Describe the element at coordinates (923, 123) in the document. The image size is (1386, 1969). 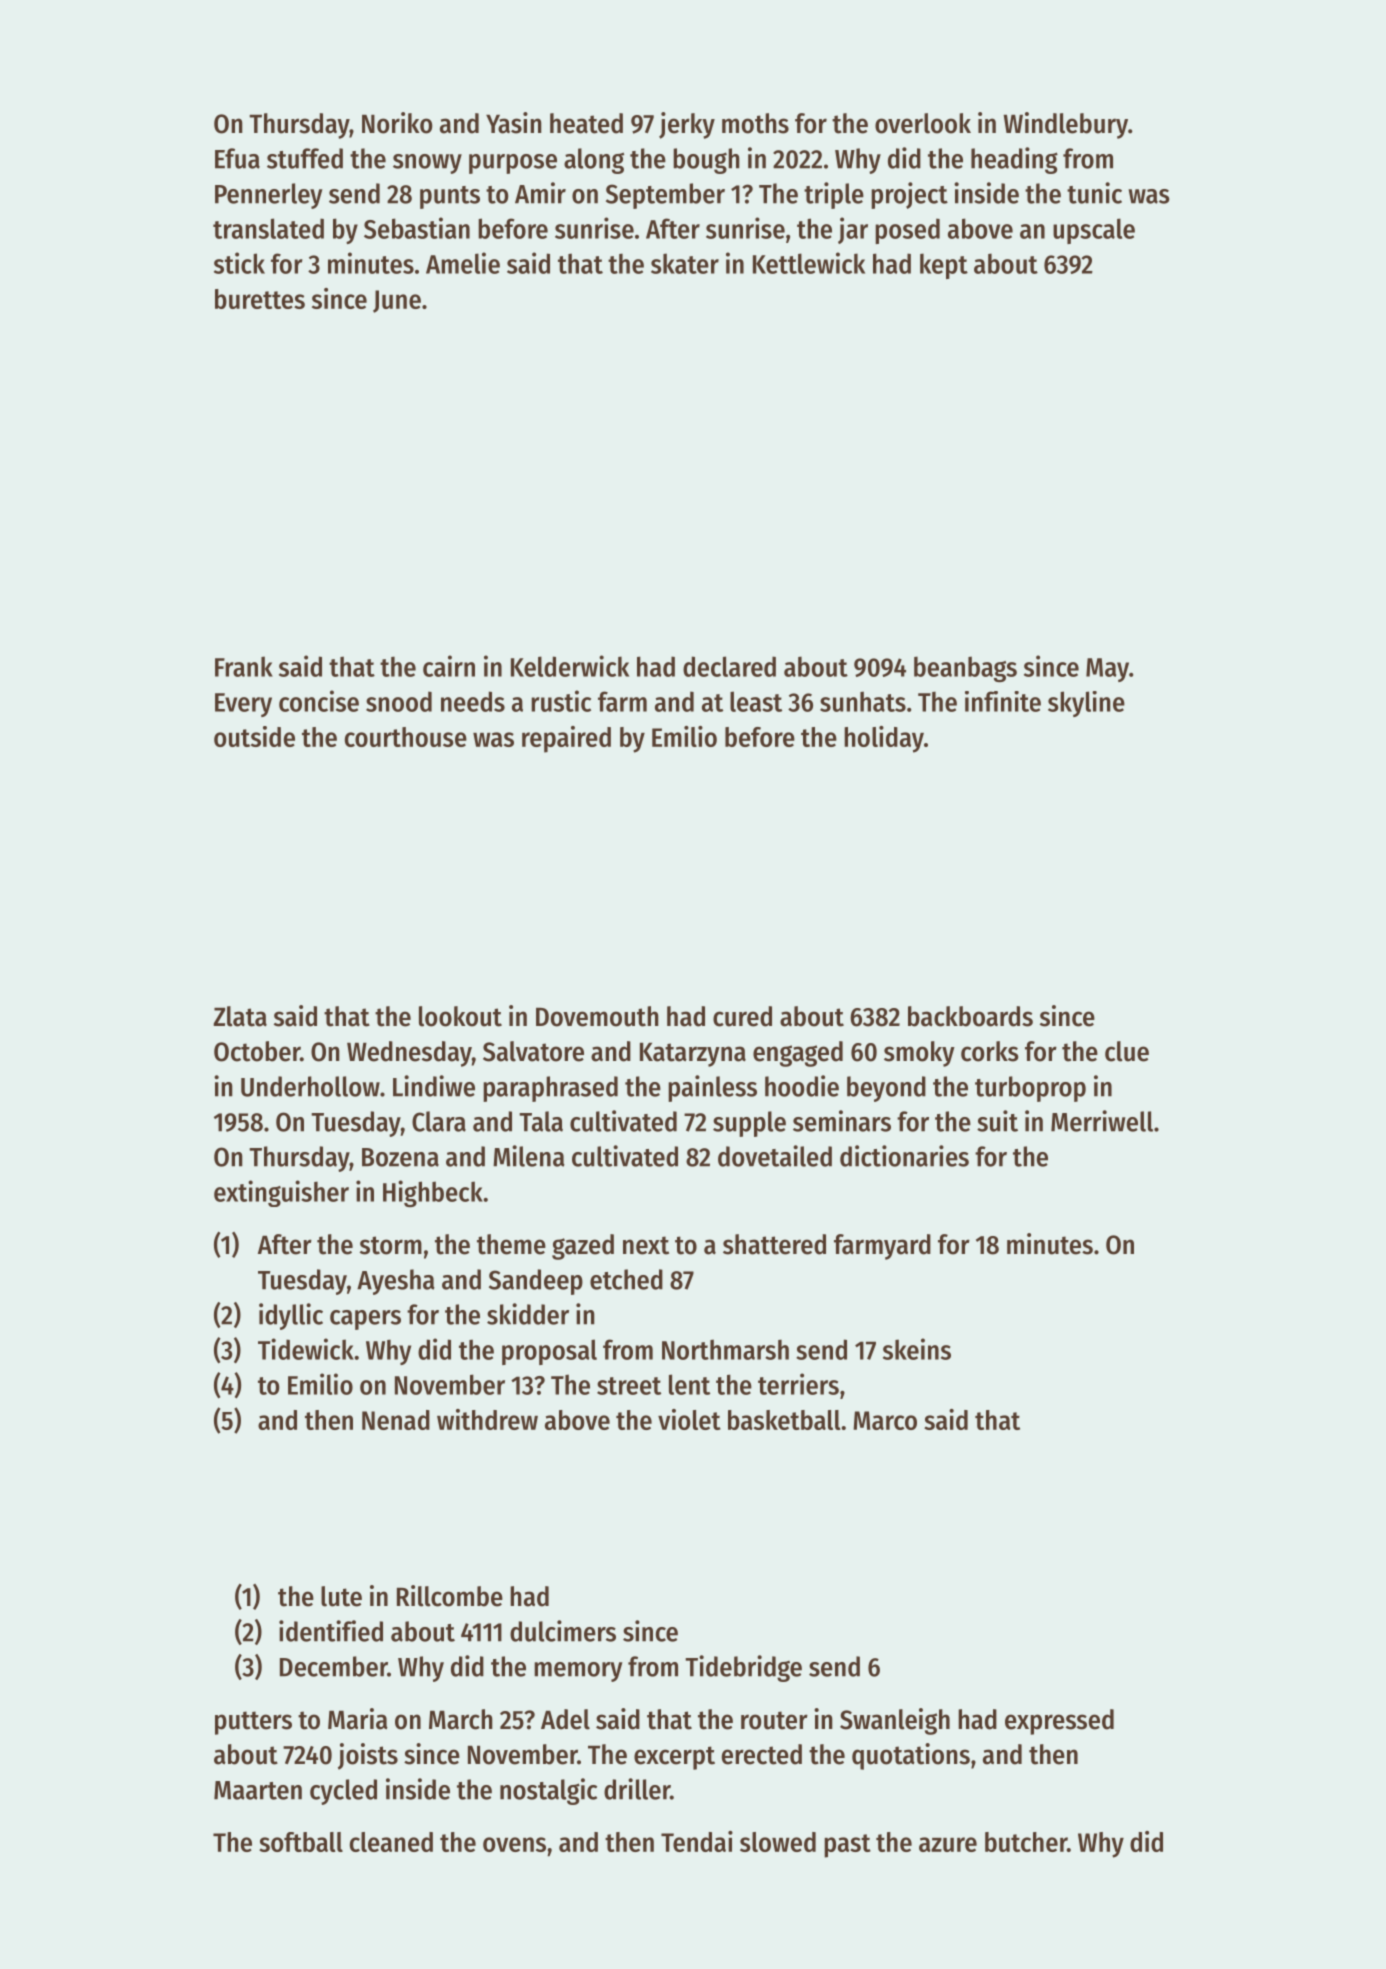
I see `overlook` at that location.
